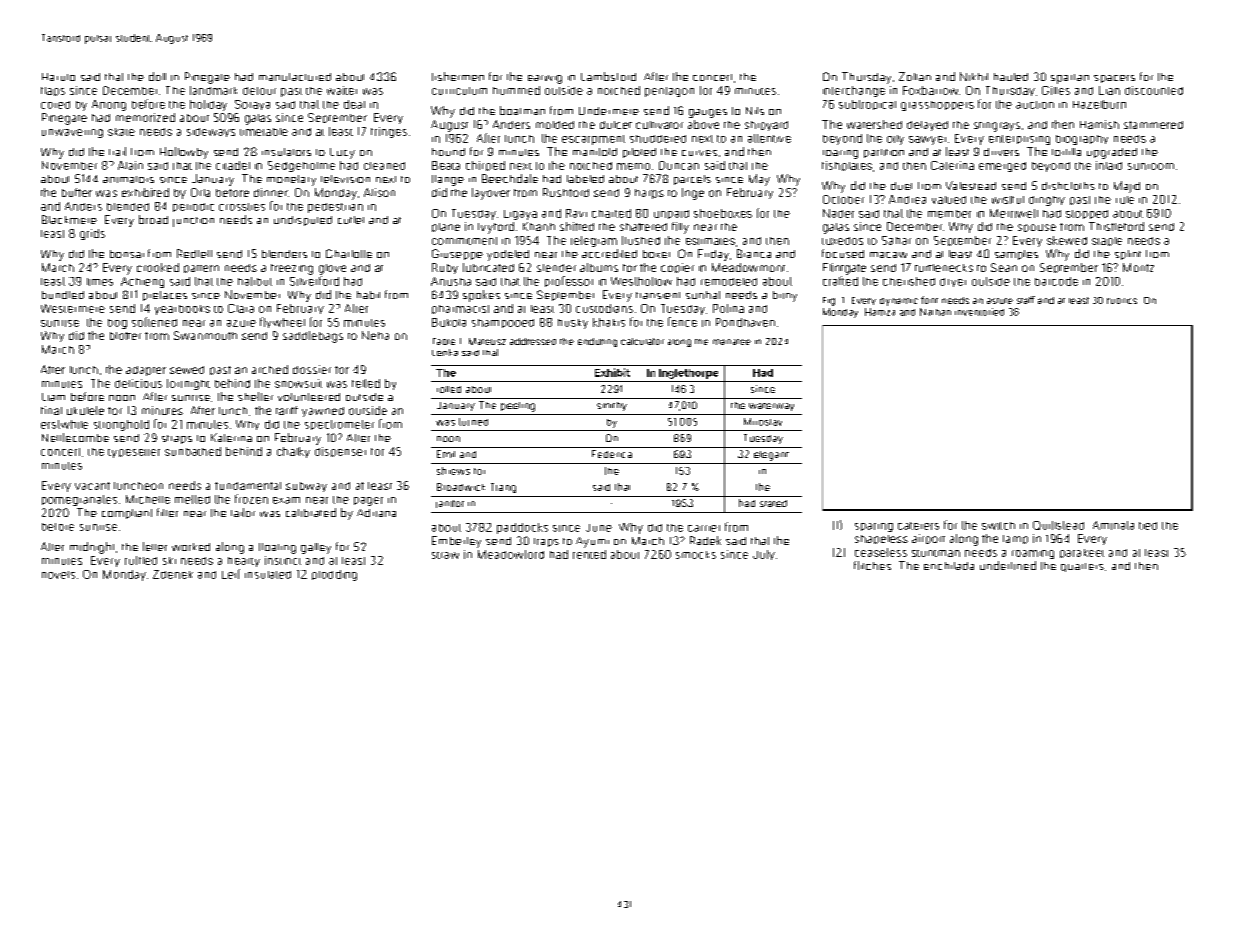 This page has width=1233, height=952. What do you see at coordinates (368, 295) in the page?
I see `habit` at bounding box center [368, 295].
